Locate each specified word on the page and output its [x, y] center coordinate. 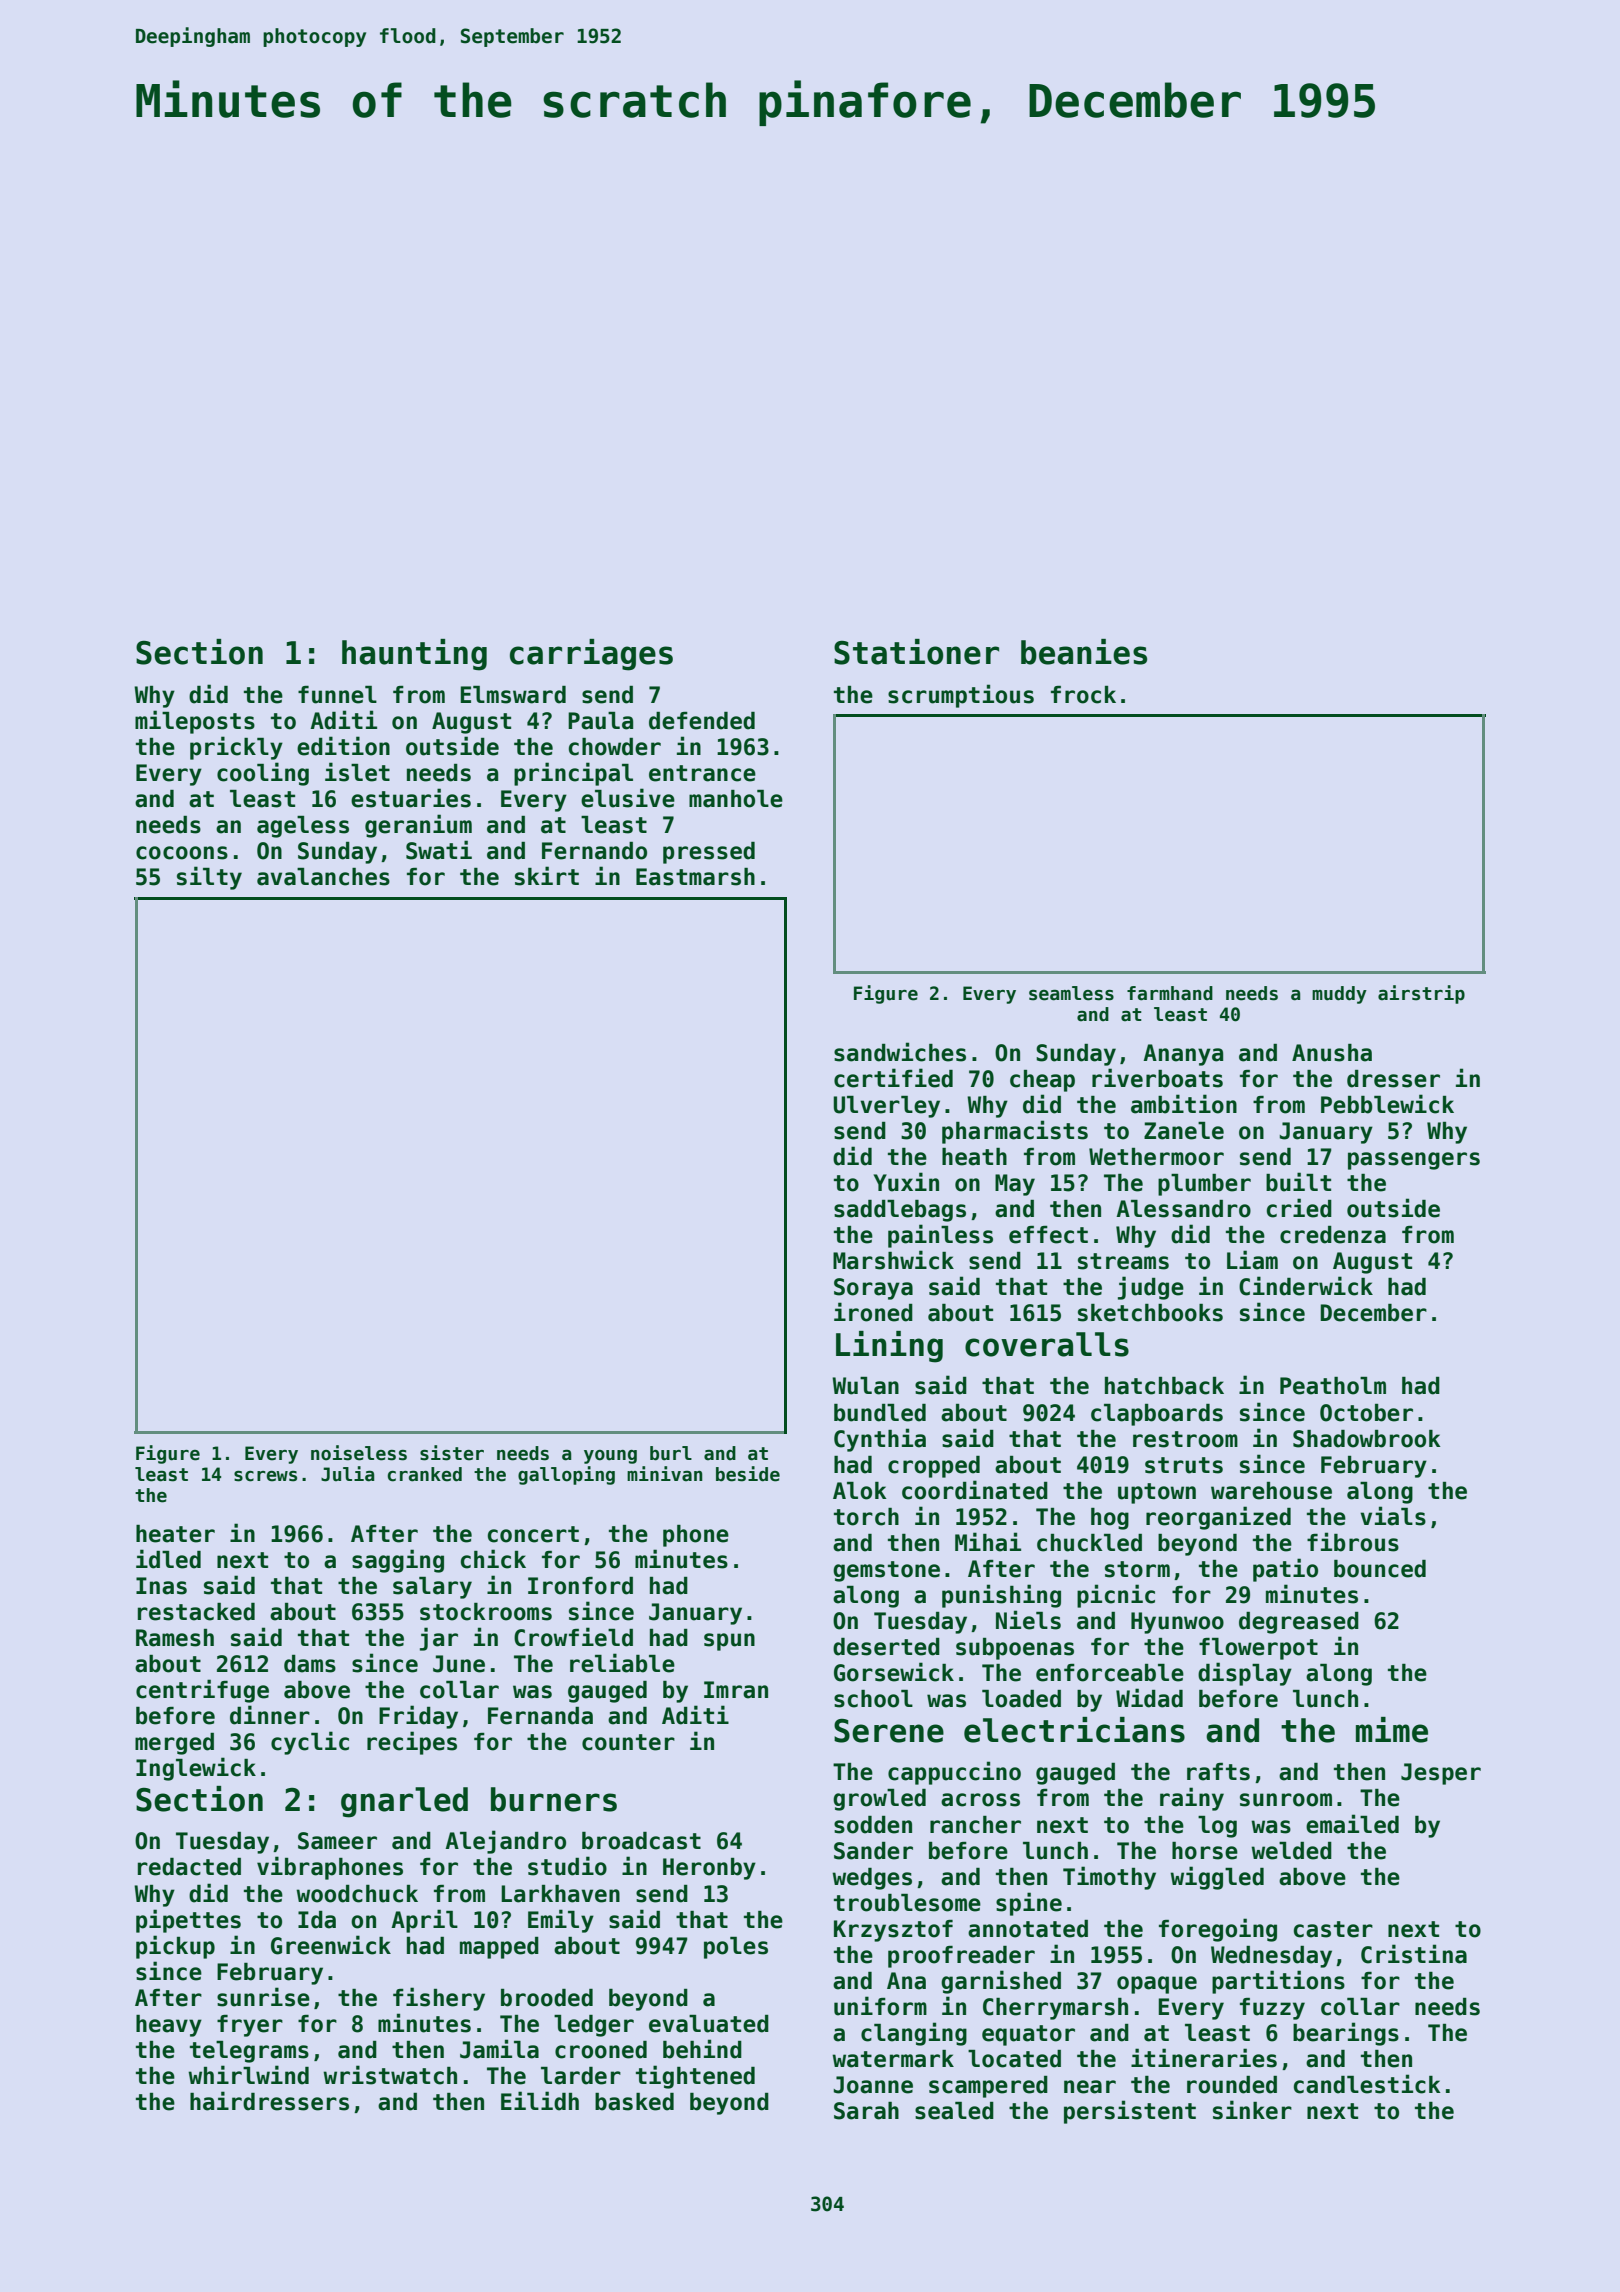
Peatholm [1333, 1386]
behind [702, 2049]
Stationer [916, 652]
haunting [414, 655]
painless [940, 1236]
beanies [1084, 652]
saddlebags [900, 1211]
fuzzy [1272, 2009]
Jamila [499, 2049]
